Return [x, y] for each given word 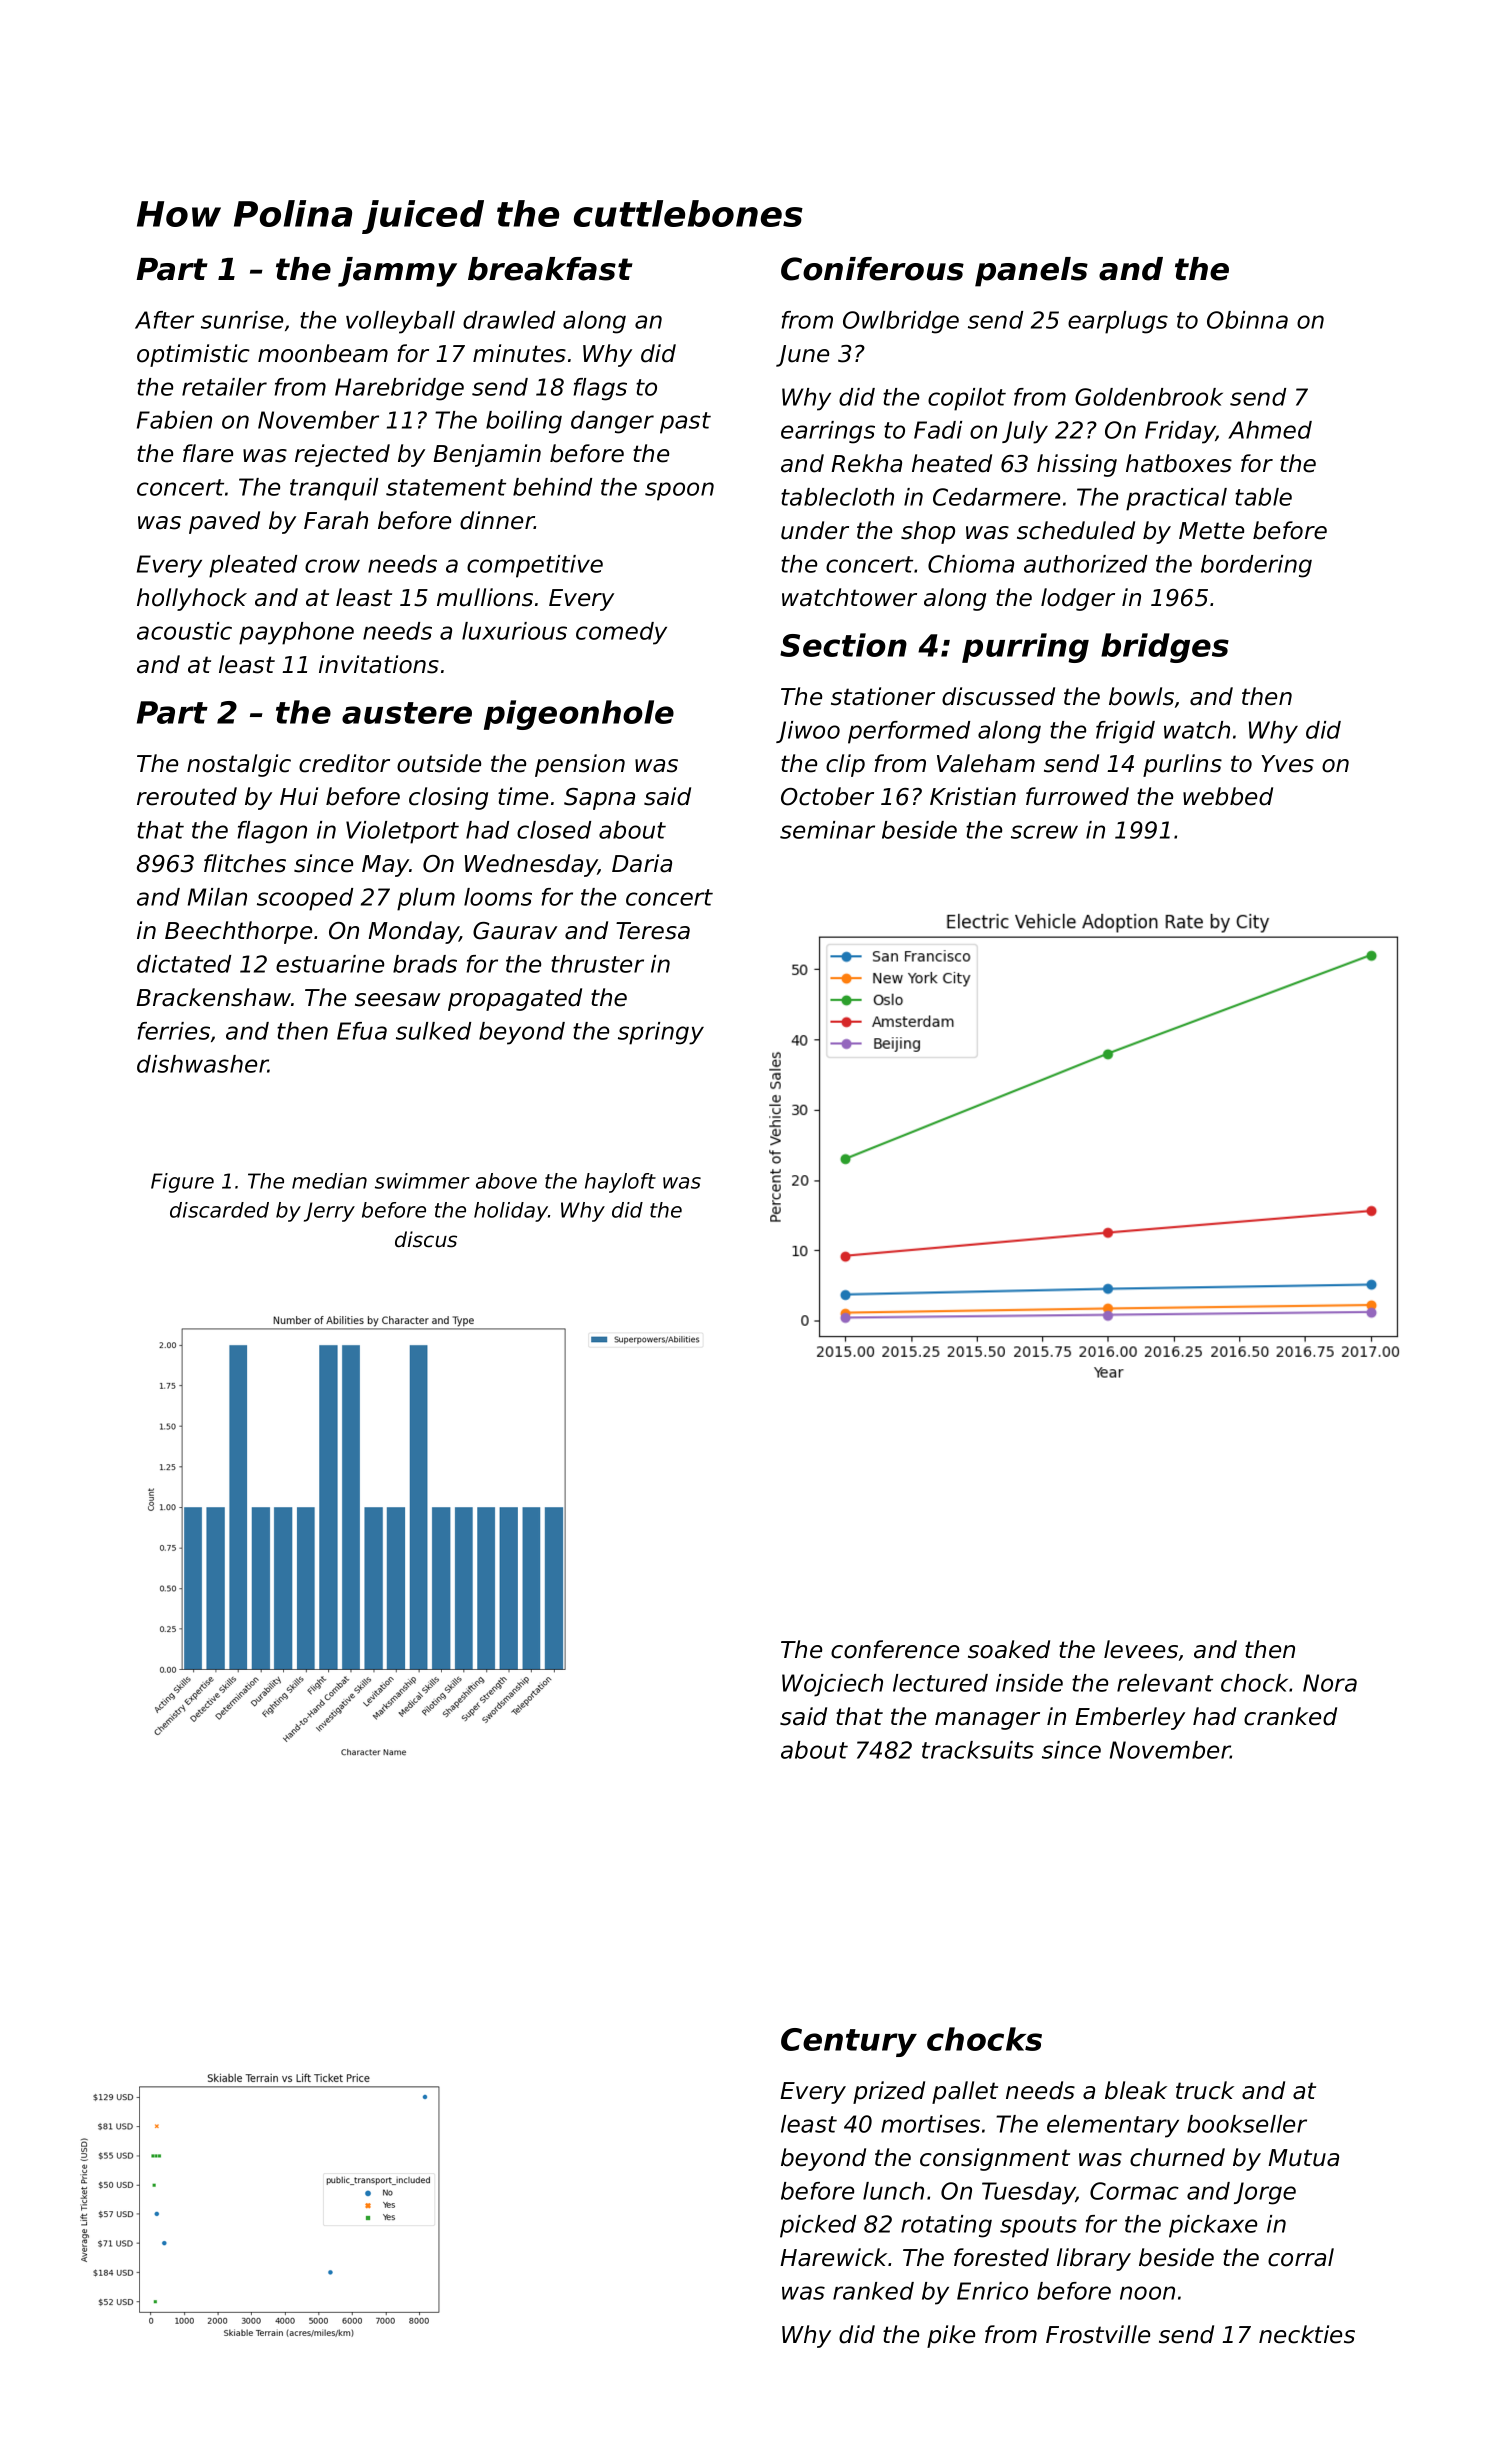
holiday [511, 1212]
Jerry [329, 1212]
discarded [219, 1210]
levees [1141, 1649]
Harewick [833, 2257]
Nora [1330, 1683]
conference [895, 1649]
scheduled [1076, 530]
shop [928, 532]
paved [224, 522]
